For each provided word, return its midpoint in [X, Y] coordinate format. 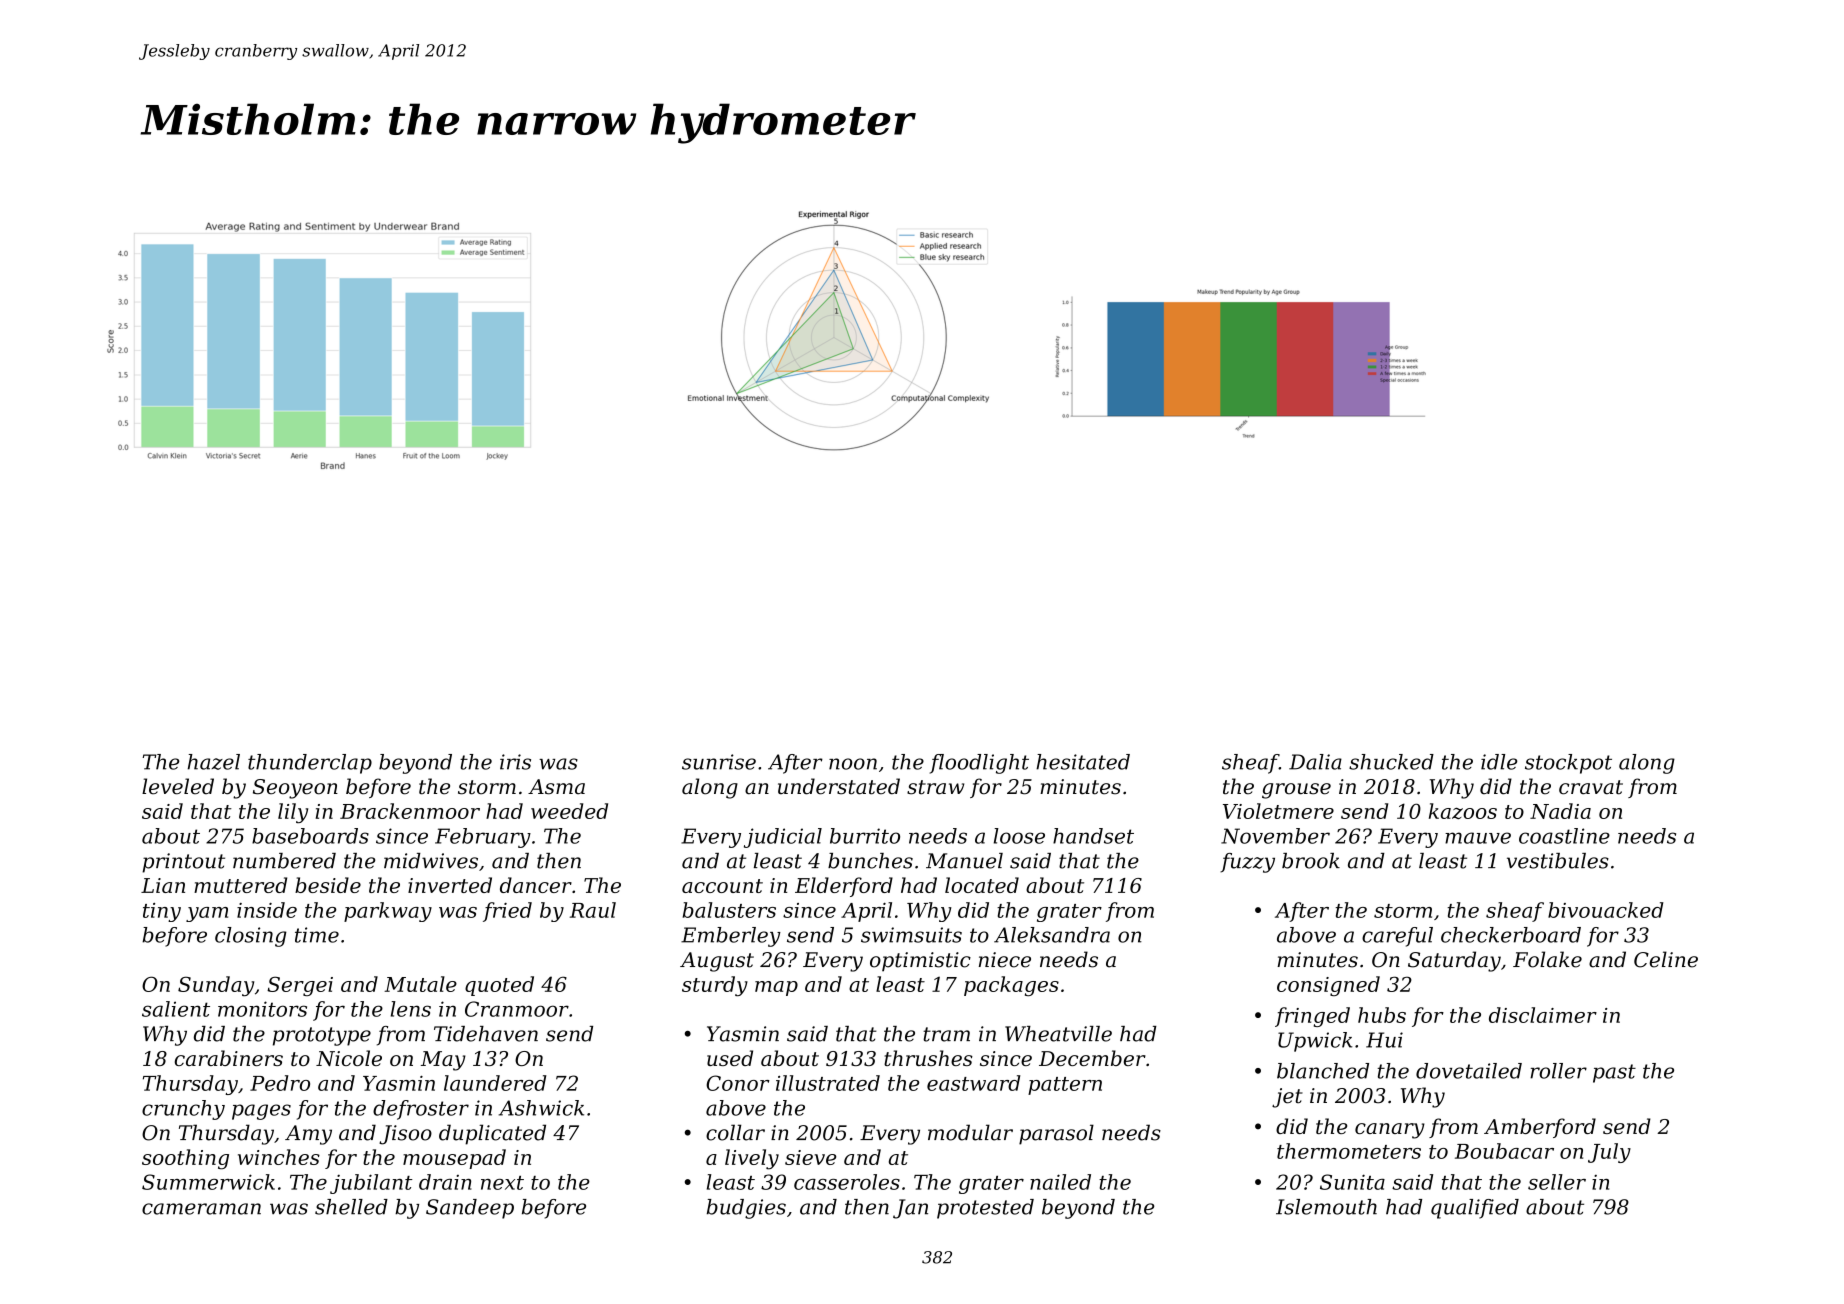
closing [251, 937]
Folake [1547, 959]
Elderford [844, 887]
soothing [185, 1159]
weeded [569, 811]
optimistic [920, 962]
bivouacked [1606, 910]
